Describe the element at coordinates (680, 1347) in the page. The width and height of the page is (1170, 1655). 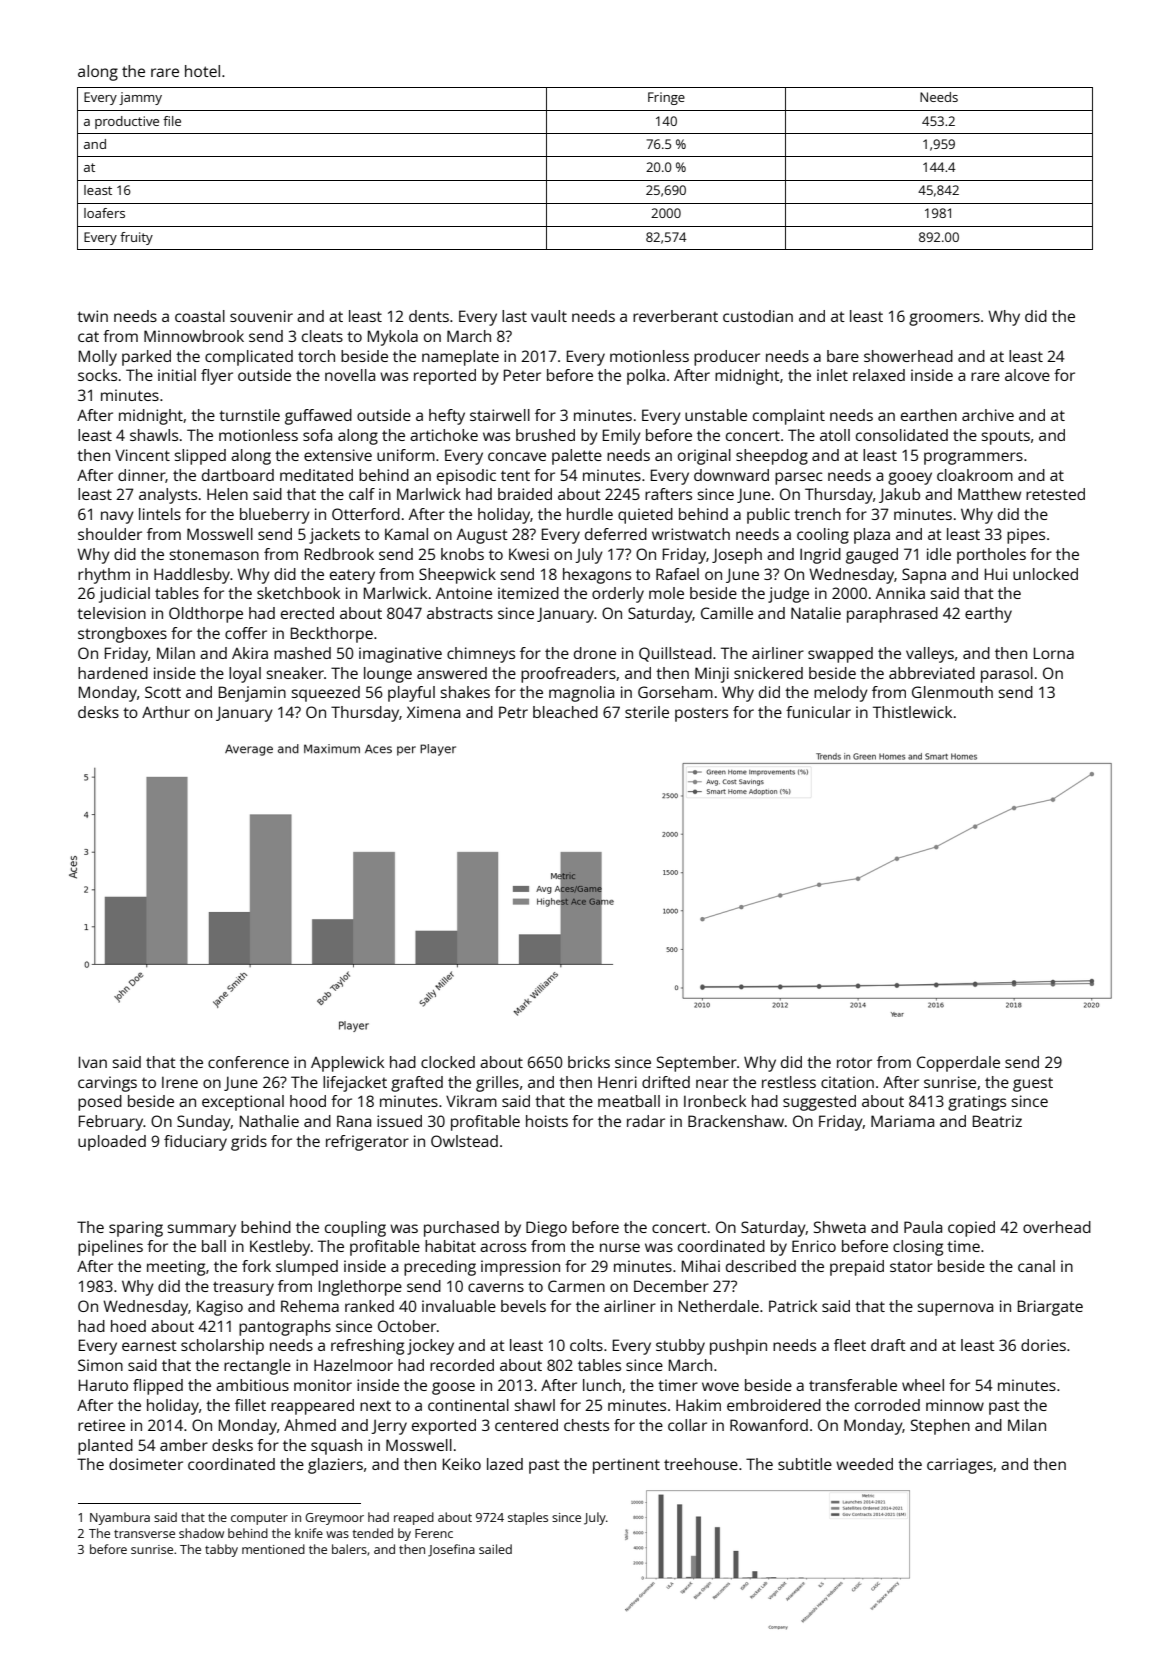
I see `stubby` at that location.
